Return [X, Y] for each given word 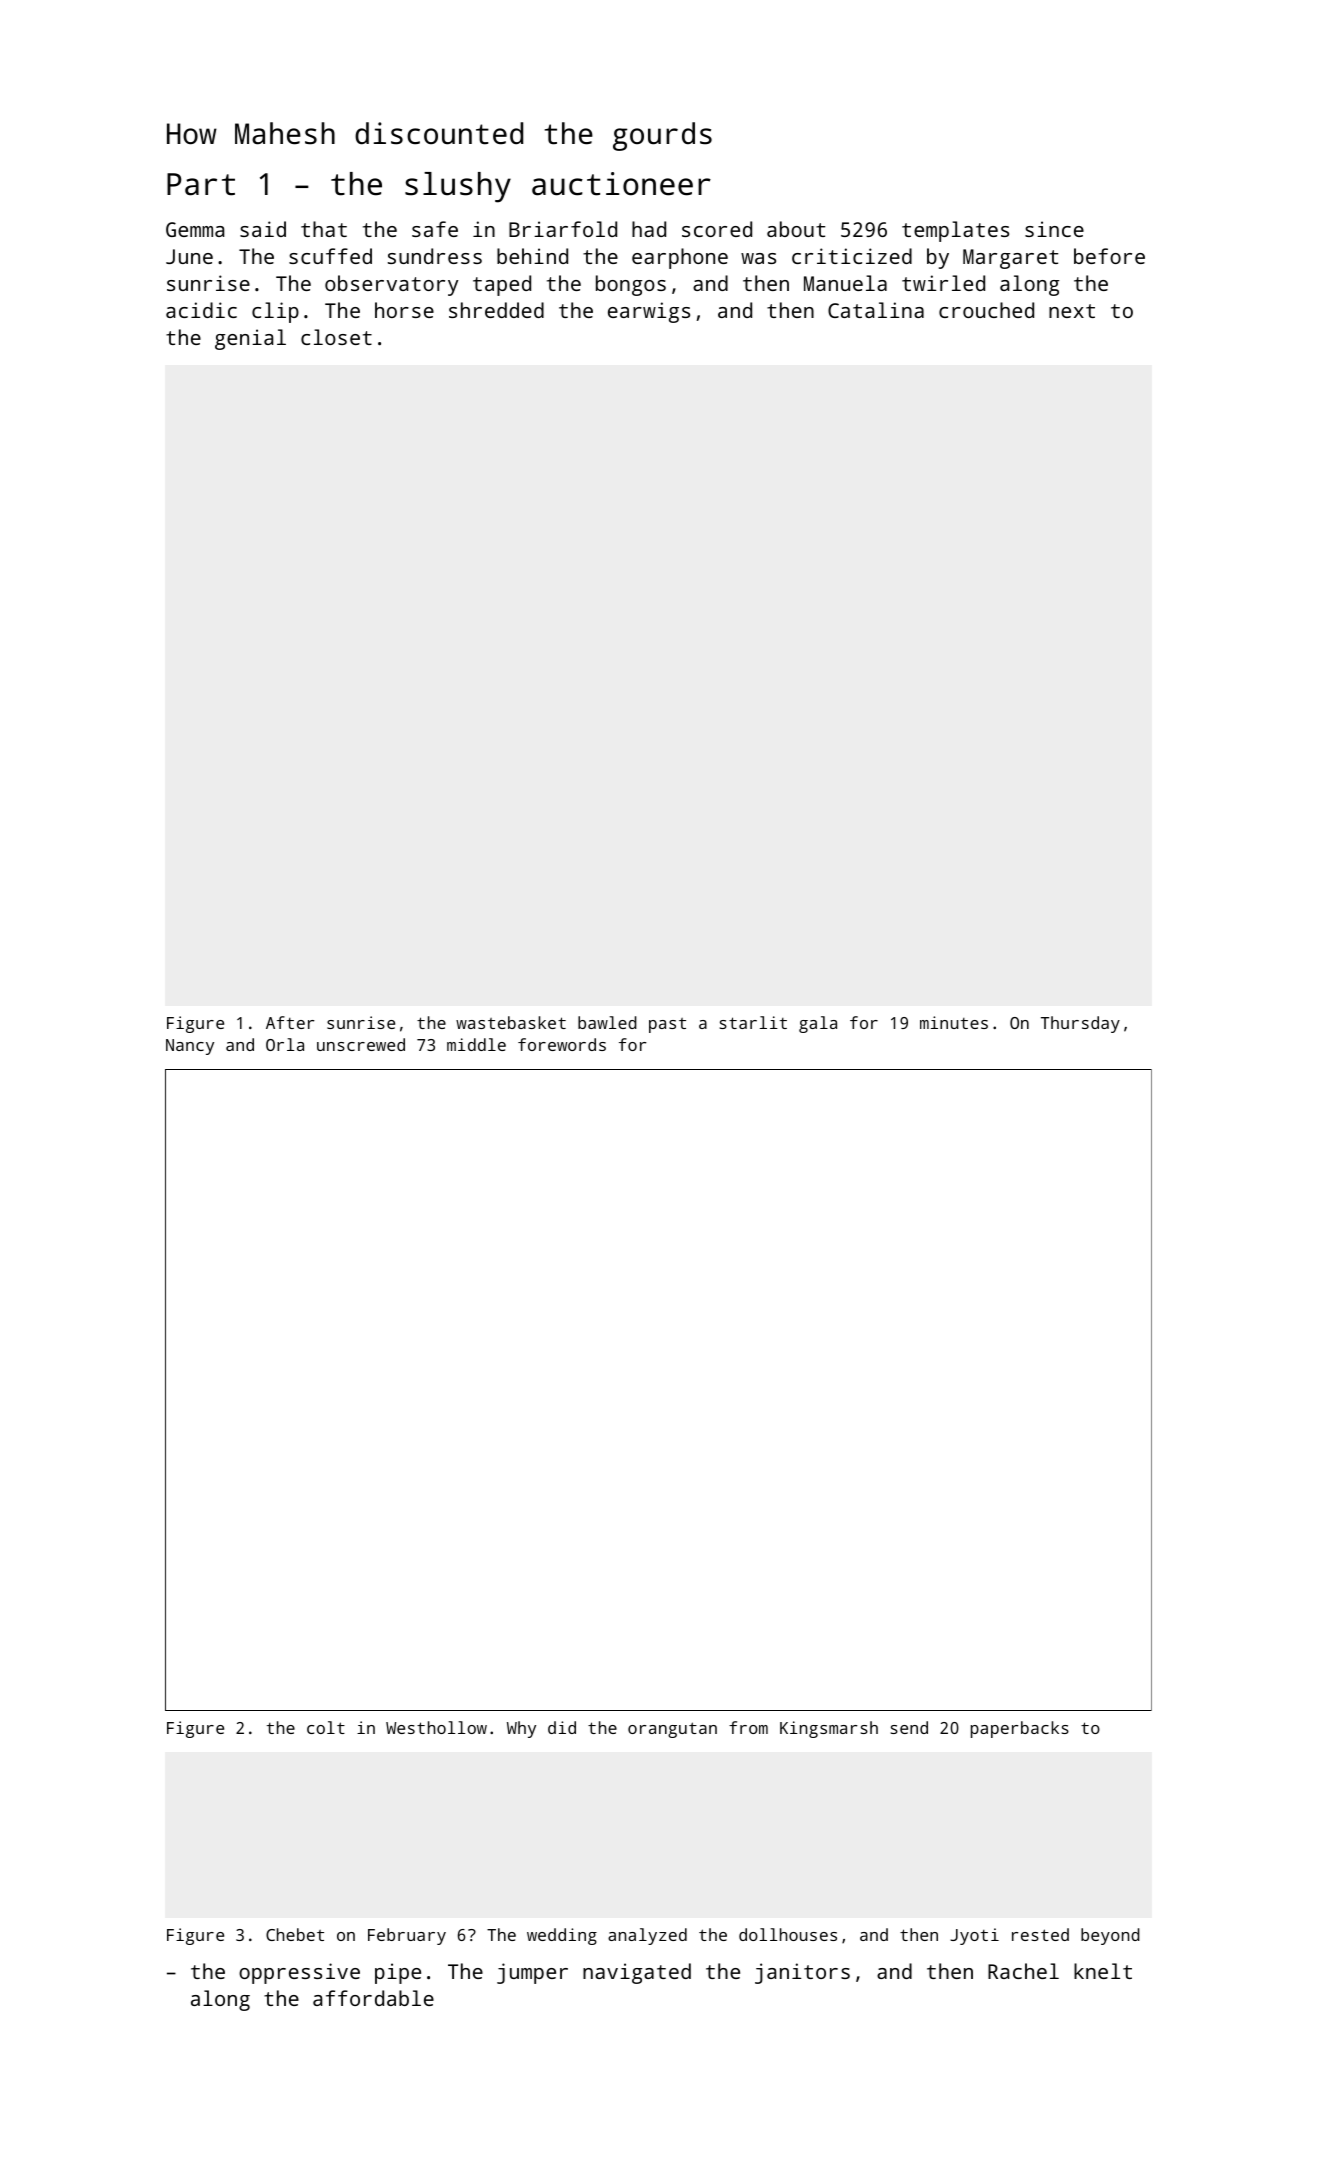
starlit [753, 1022]
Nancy [190, 1047]
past [667, 1025]
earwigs [649, 312]
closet [336, 337]
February [407, 1936]
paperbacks [1020, 1729]
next [1072, 311]
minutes [954, 1022]
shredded [496, 310]
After [290, 1022]
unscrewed [361, 1044]
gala [818, 1024]
